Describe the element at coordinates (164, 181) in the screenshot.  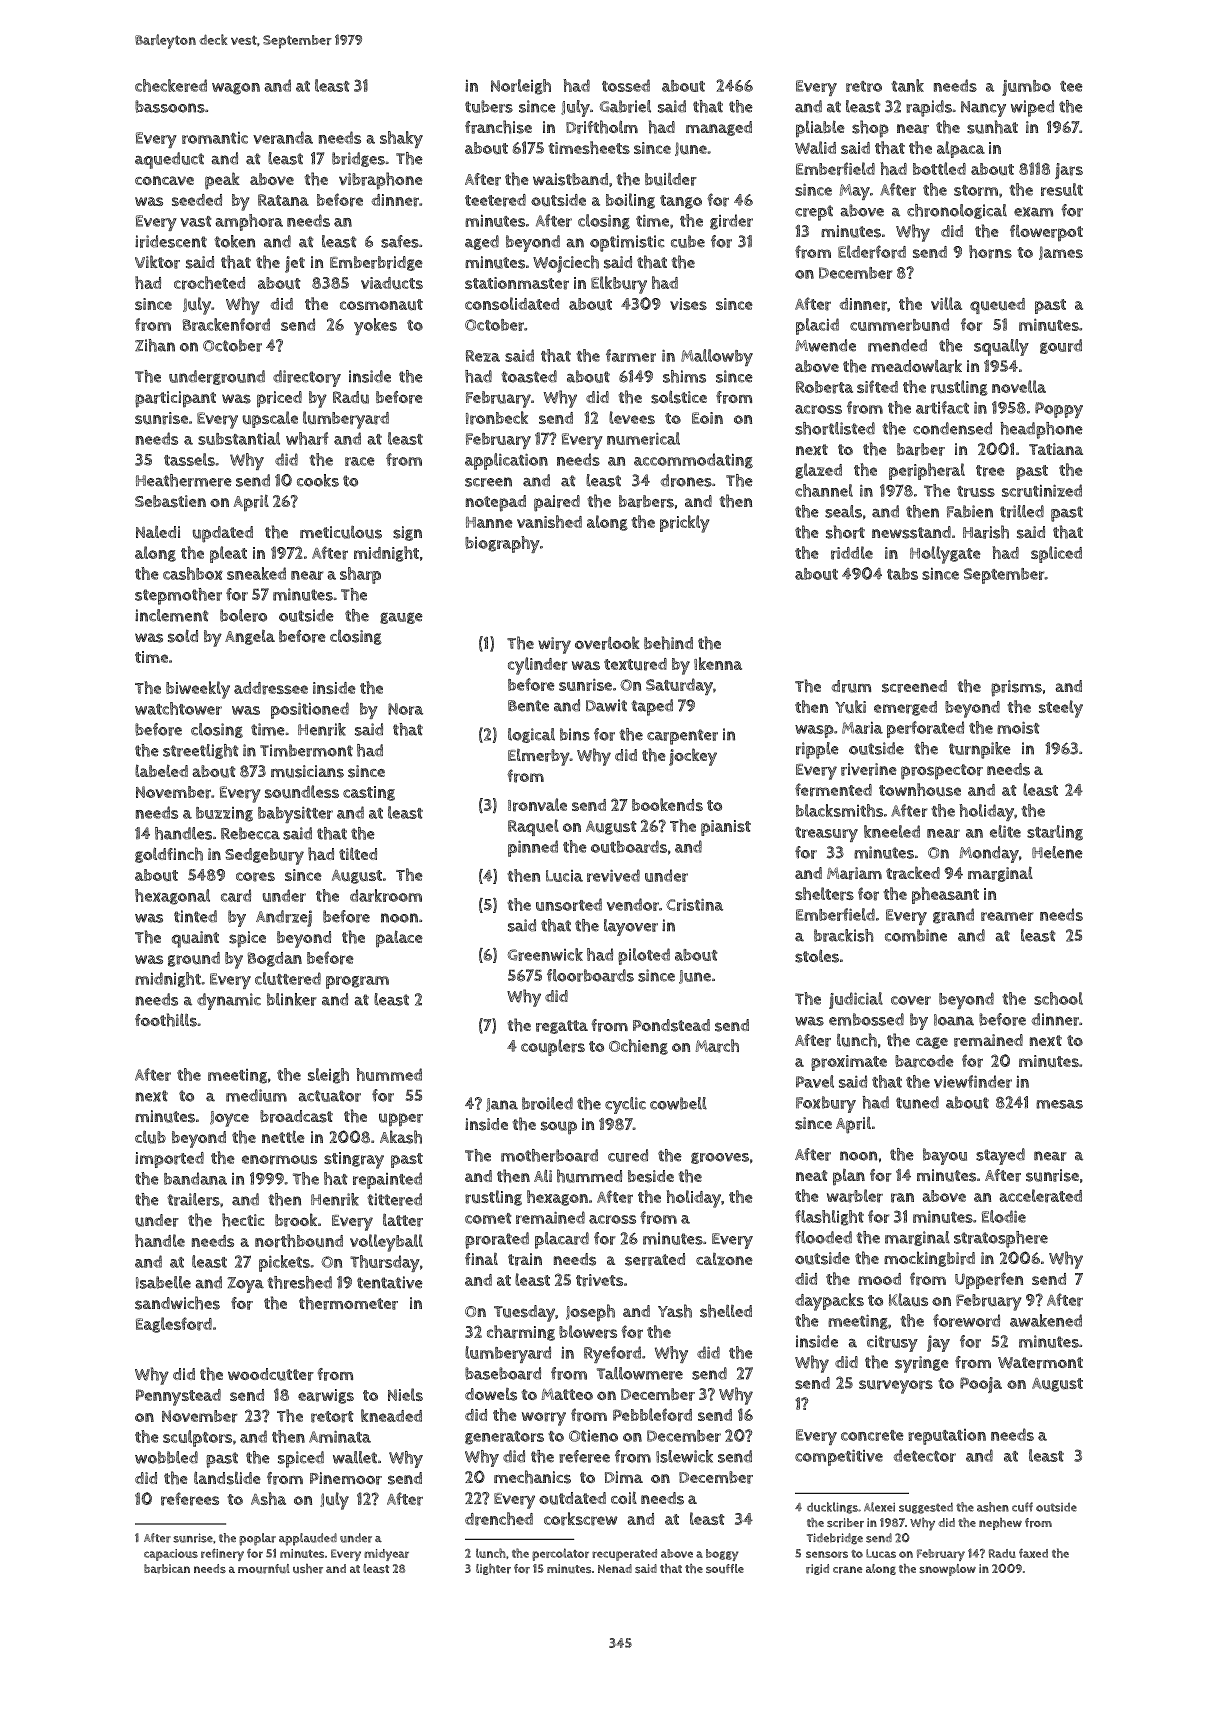
I see `concave` at that location.
